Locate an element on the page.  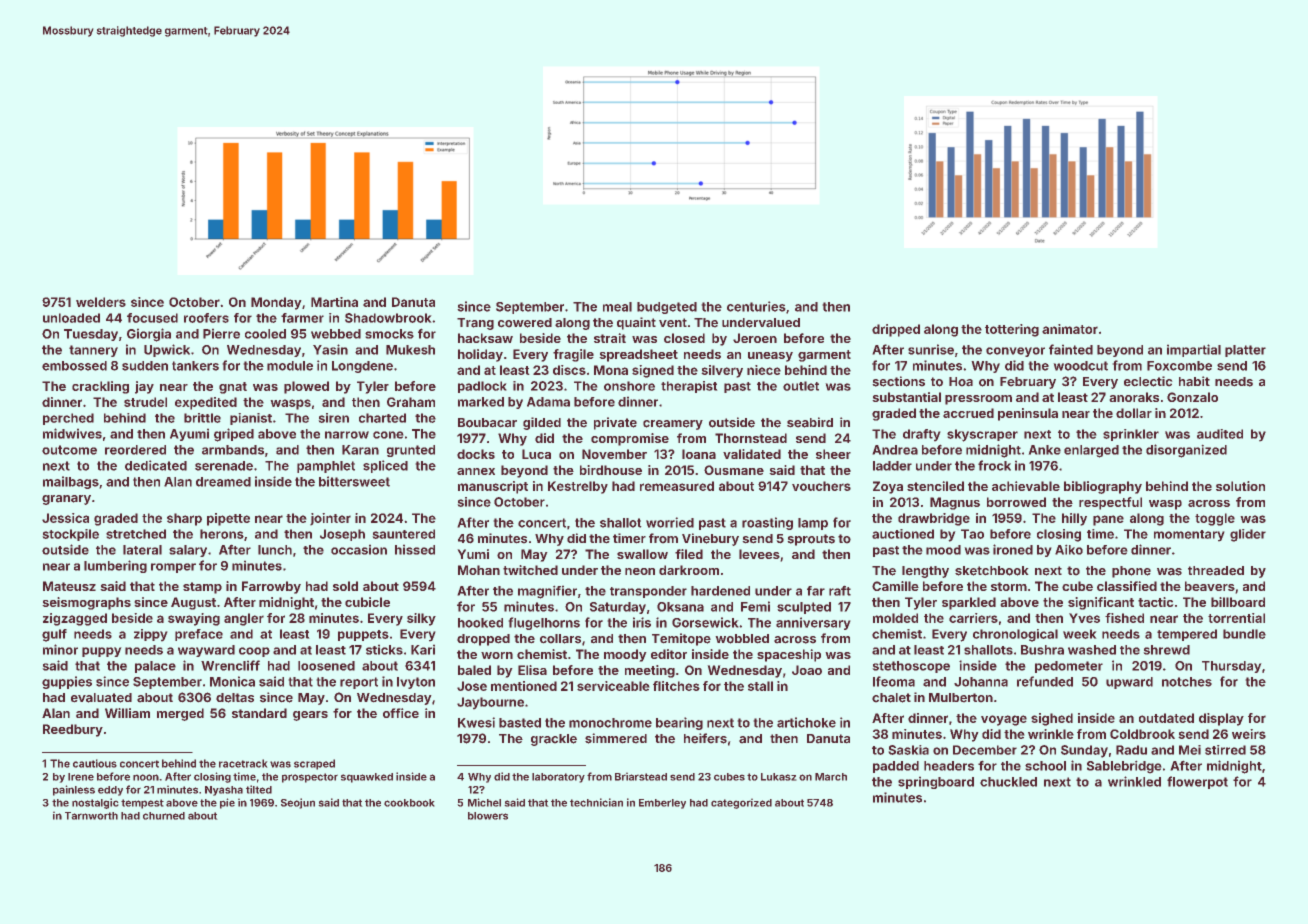
sharp is located at coordinates (184, 519).
